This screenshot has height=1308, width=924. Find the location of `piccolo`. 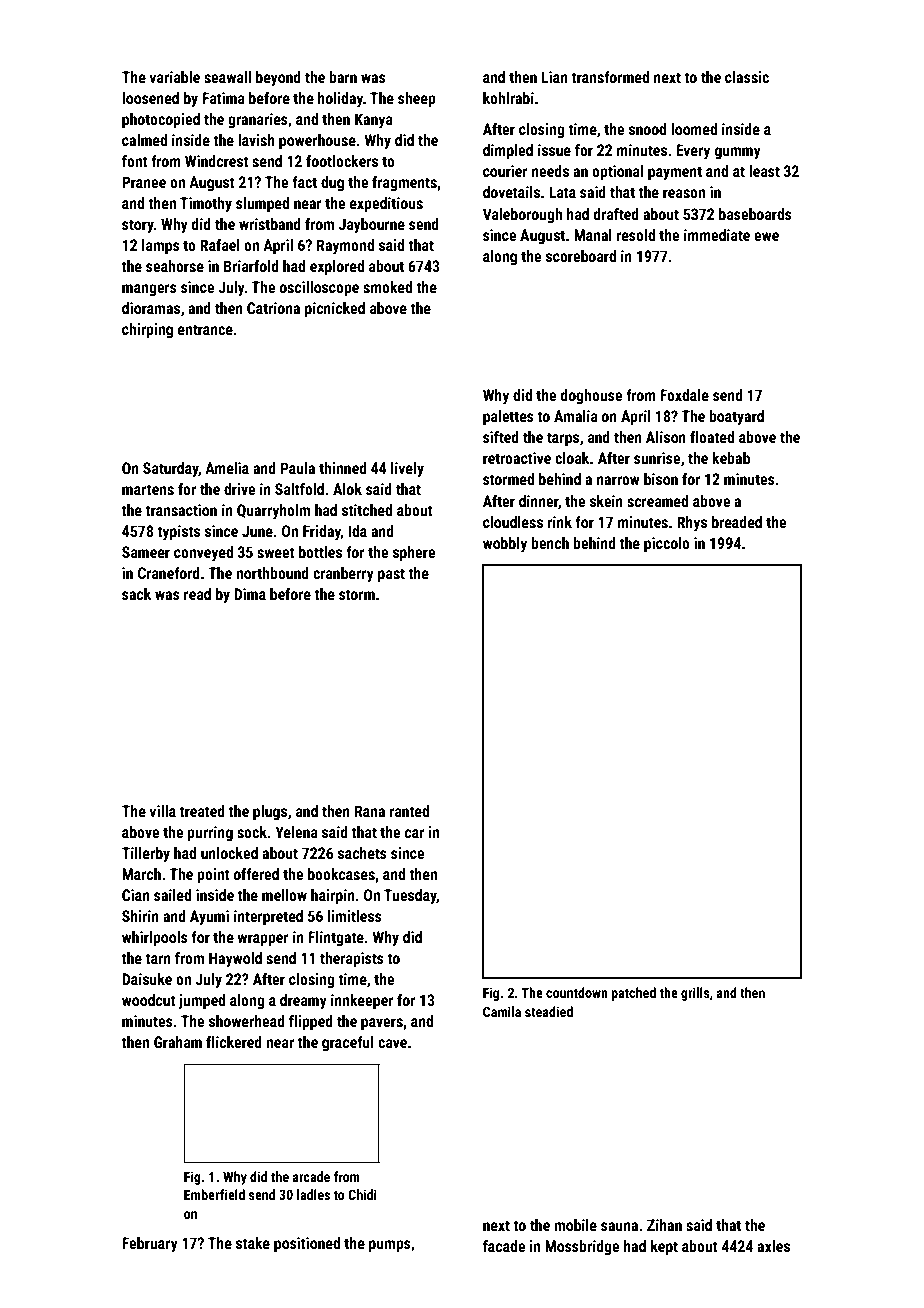

piccolo is located at coordinates (667, 545).
